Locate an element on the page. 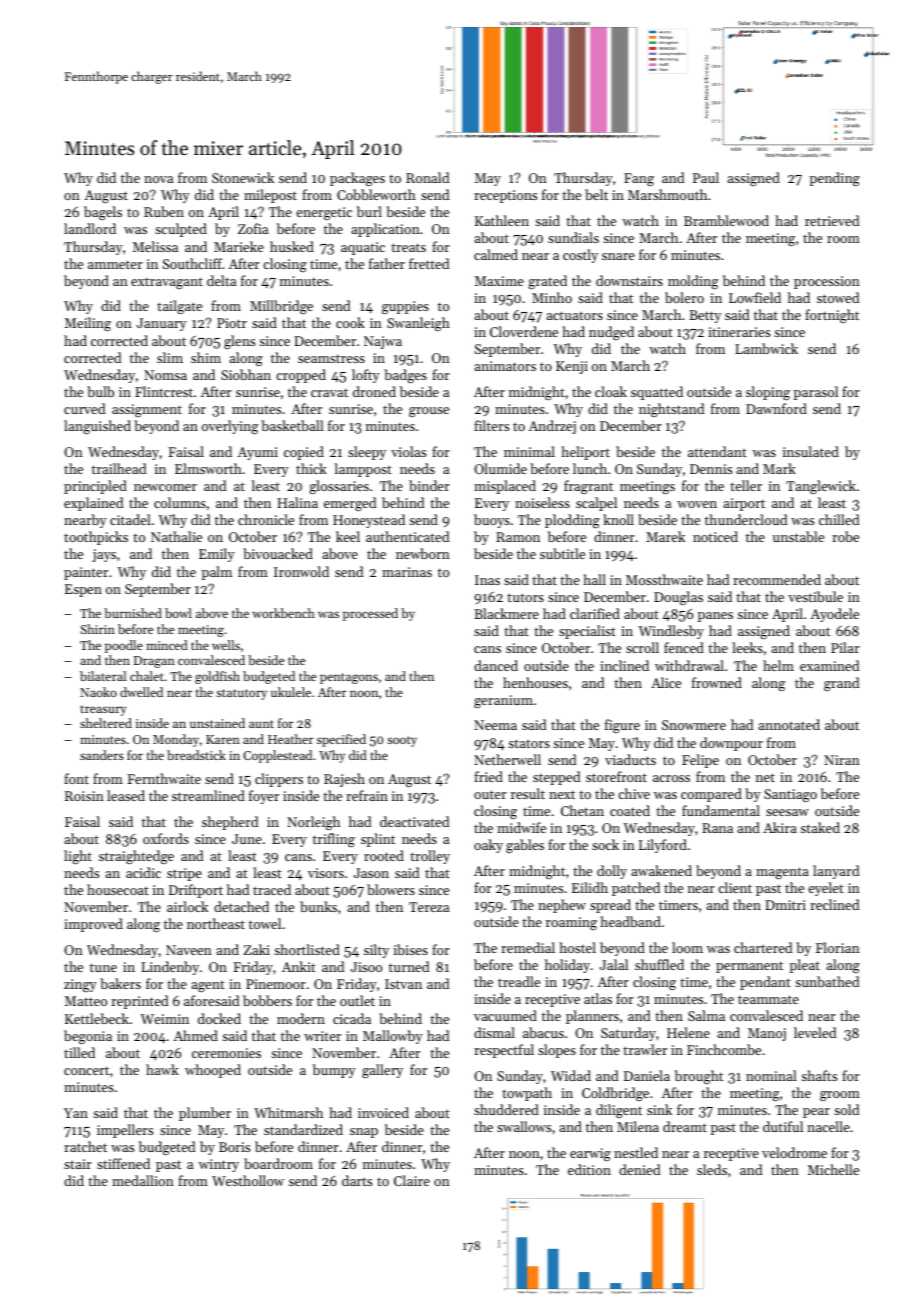 Image resolution: width=924 pixels, height=1314 pixels. Ahmed is located at coordinates (196, 1035).
